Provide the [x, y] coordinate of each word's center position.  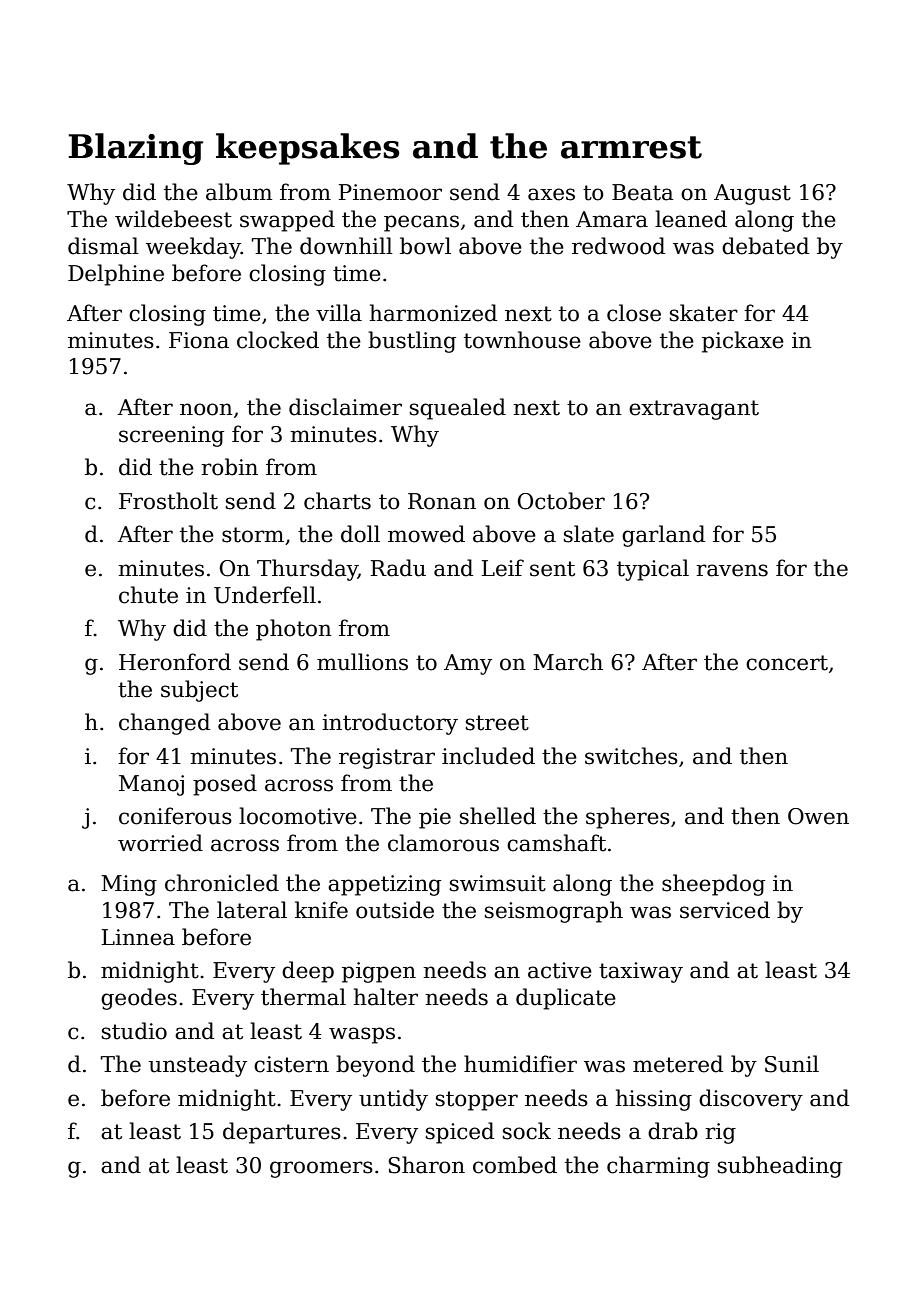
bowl [425, 246]
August [752, 194]
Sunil [792, 1064]
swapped [287, 221]
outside [395, 910]
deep [308, 972]
